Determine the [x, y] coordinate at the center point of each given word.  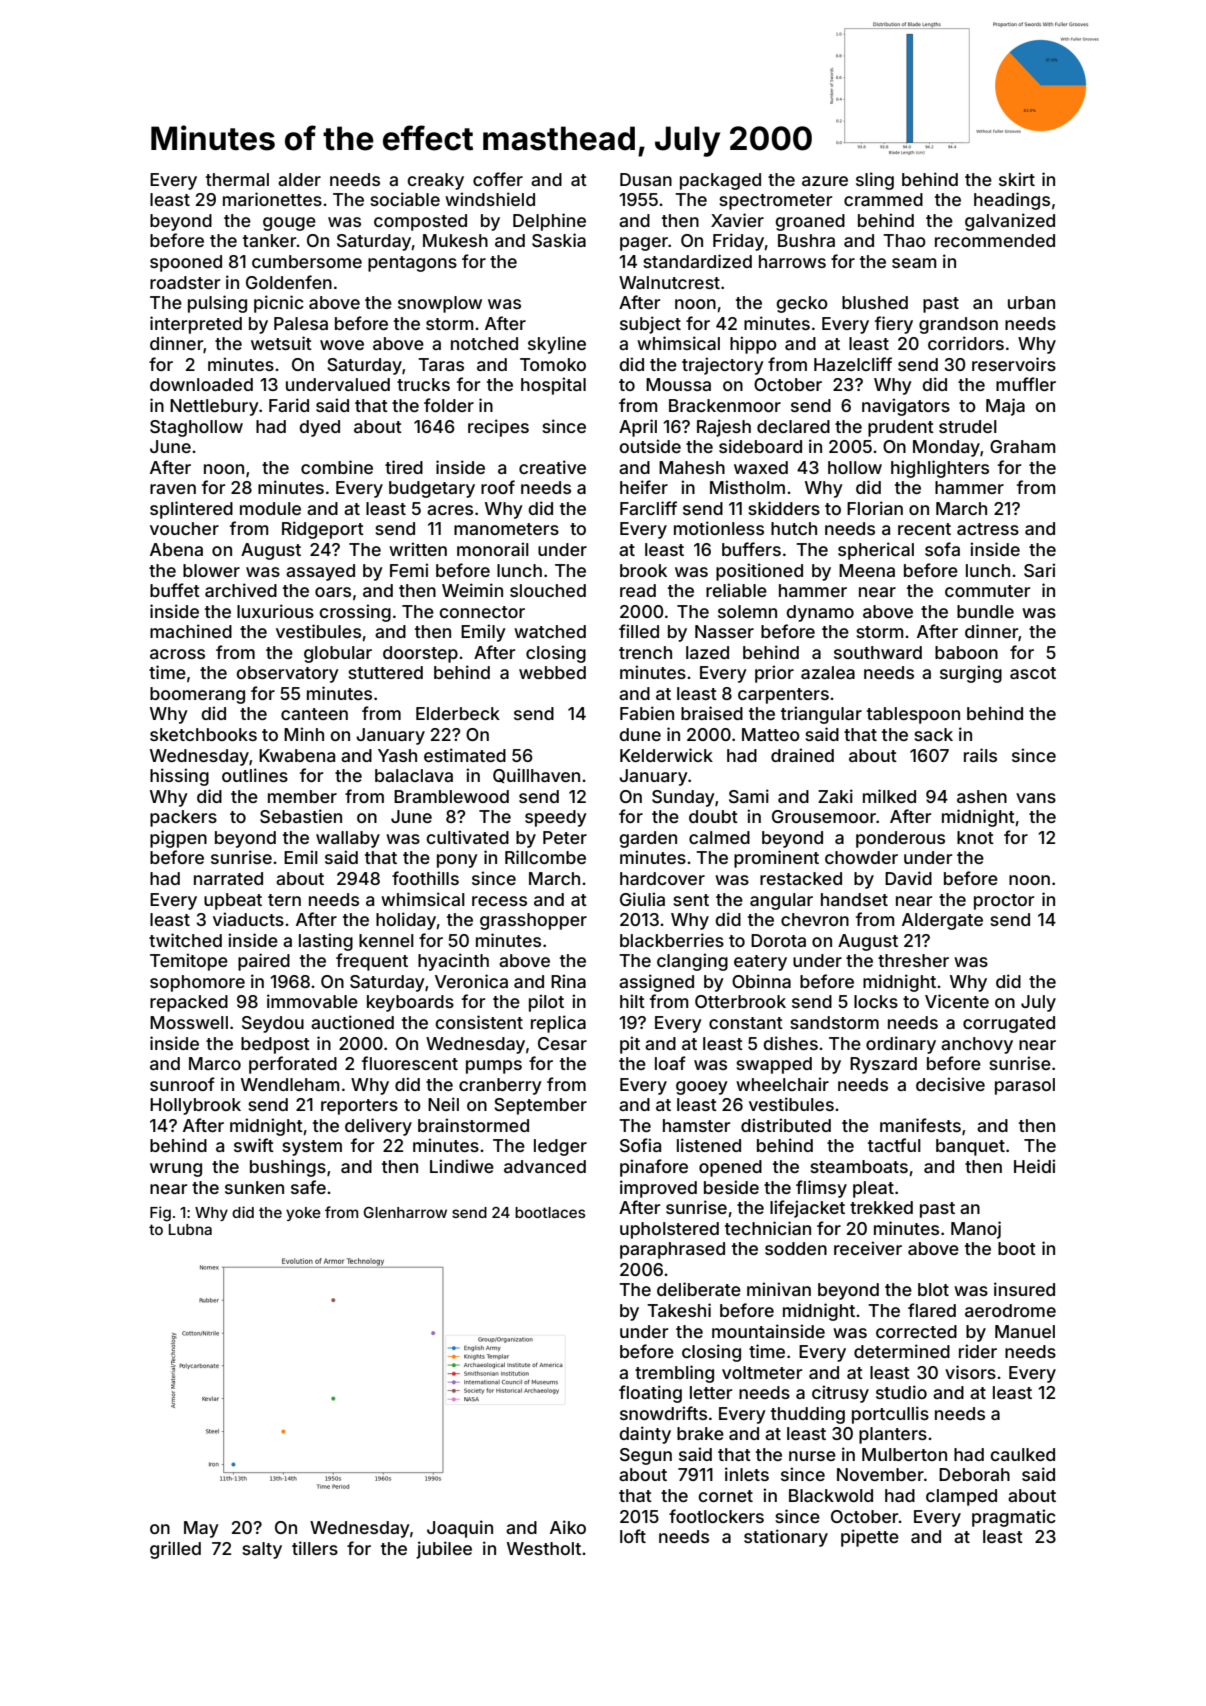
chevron [815, 919]
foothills [425, 878]
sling [875, 181]
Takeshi [679, 1310]
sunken [254, 1187]
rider [978, 1351]
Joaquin [460, 1529]
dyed [319, 428]
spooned [186, 263]
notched [484, 343]
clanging [692, 962]
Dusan [646, 179]
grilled [175, 1550]
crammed [883, 199]
